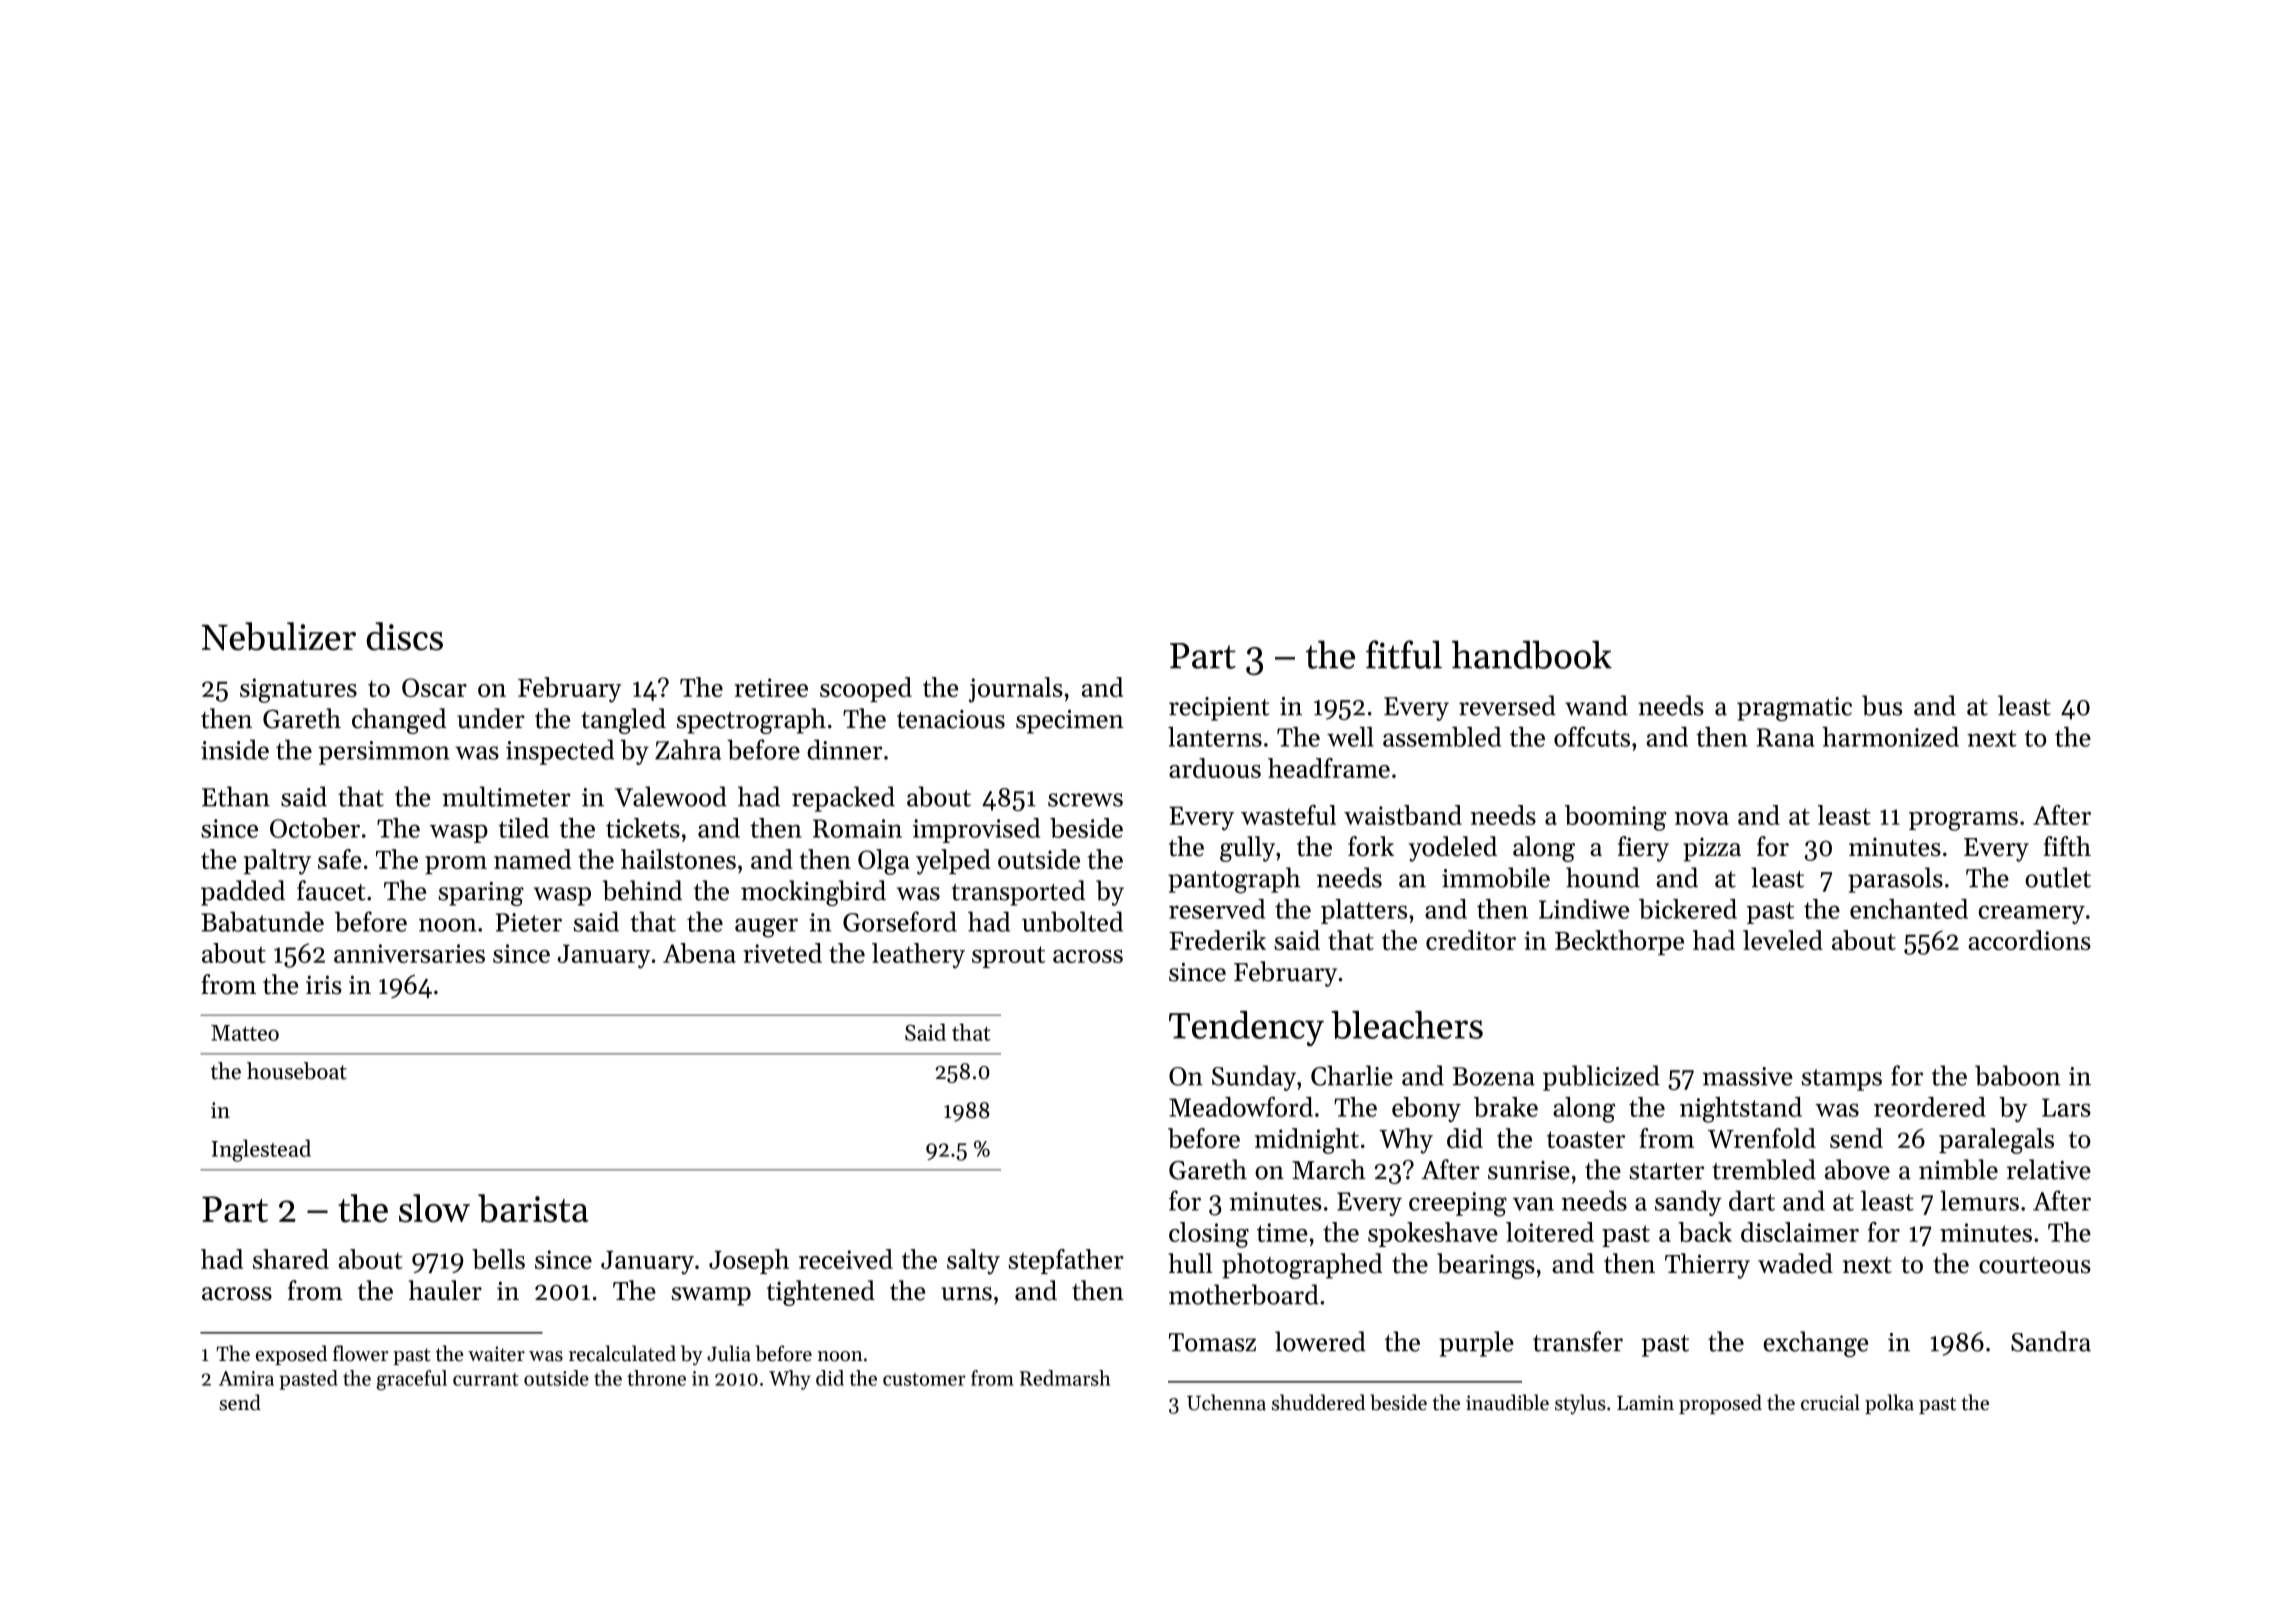 The image size is (2292, 1620). Describe the element at coordinates (261, 1150) in the document. I see `Inglestead` at that location.
